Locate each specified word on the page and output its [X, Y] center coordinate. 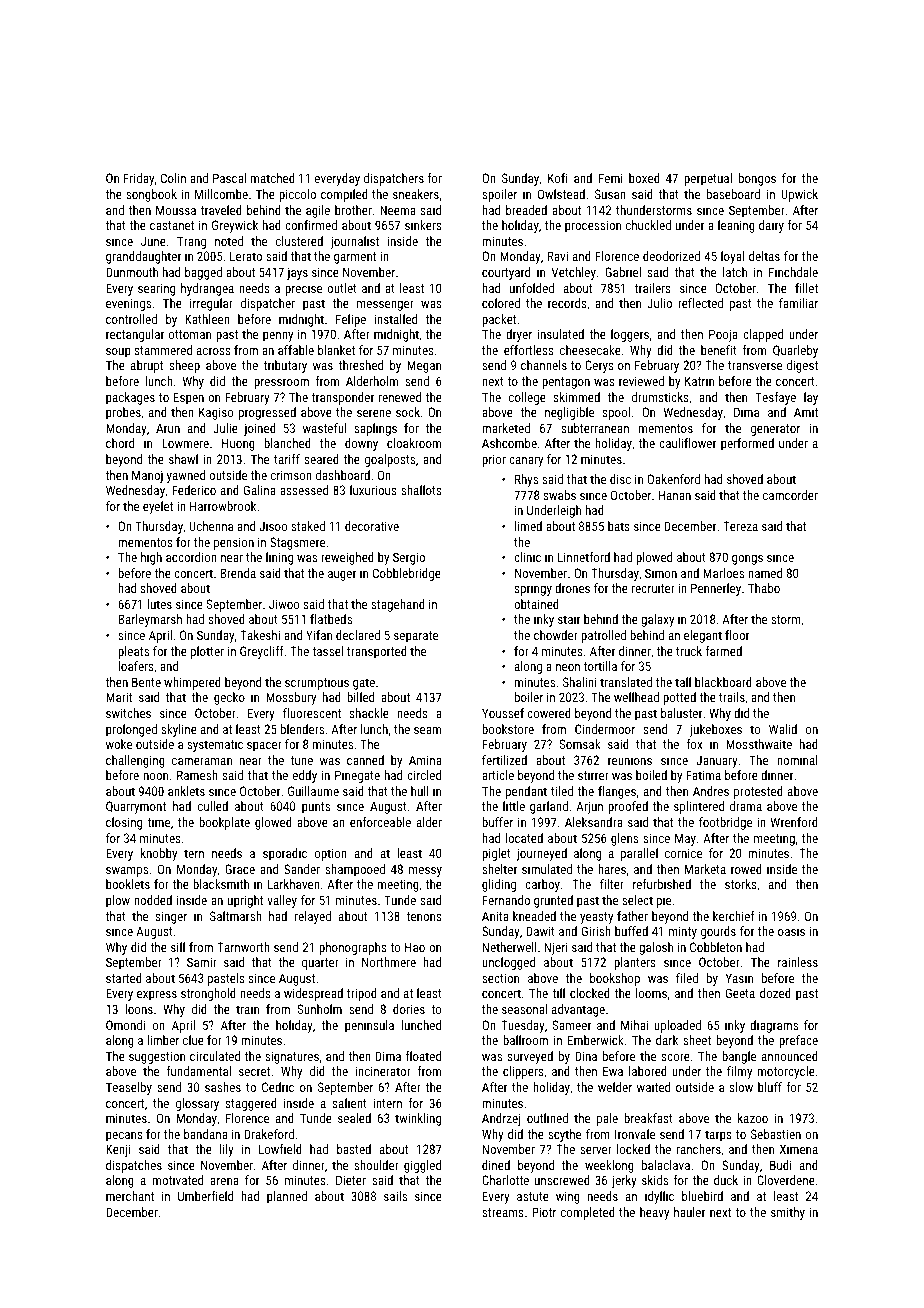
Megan [424, 366]
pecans [124, 1137]
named [765, 573]
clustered [299, 241]
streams [503, 1212]
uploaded [677, 1026]
